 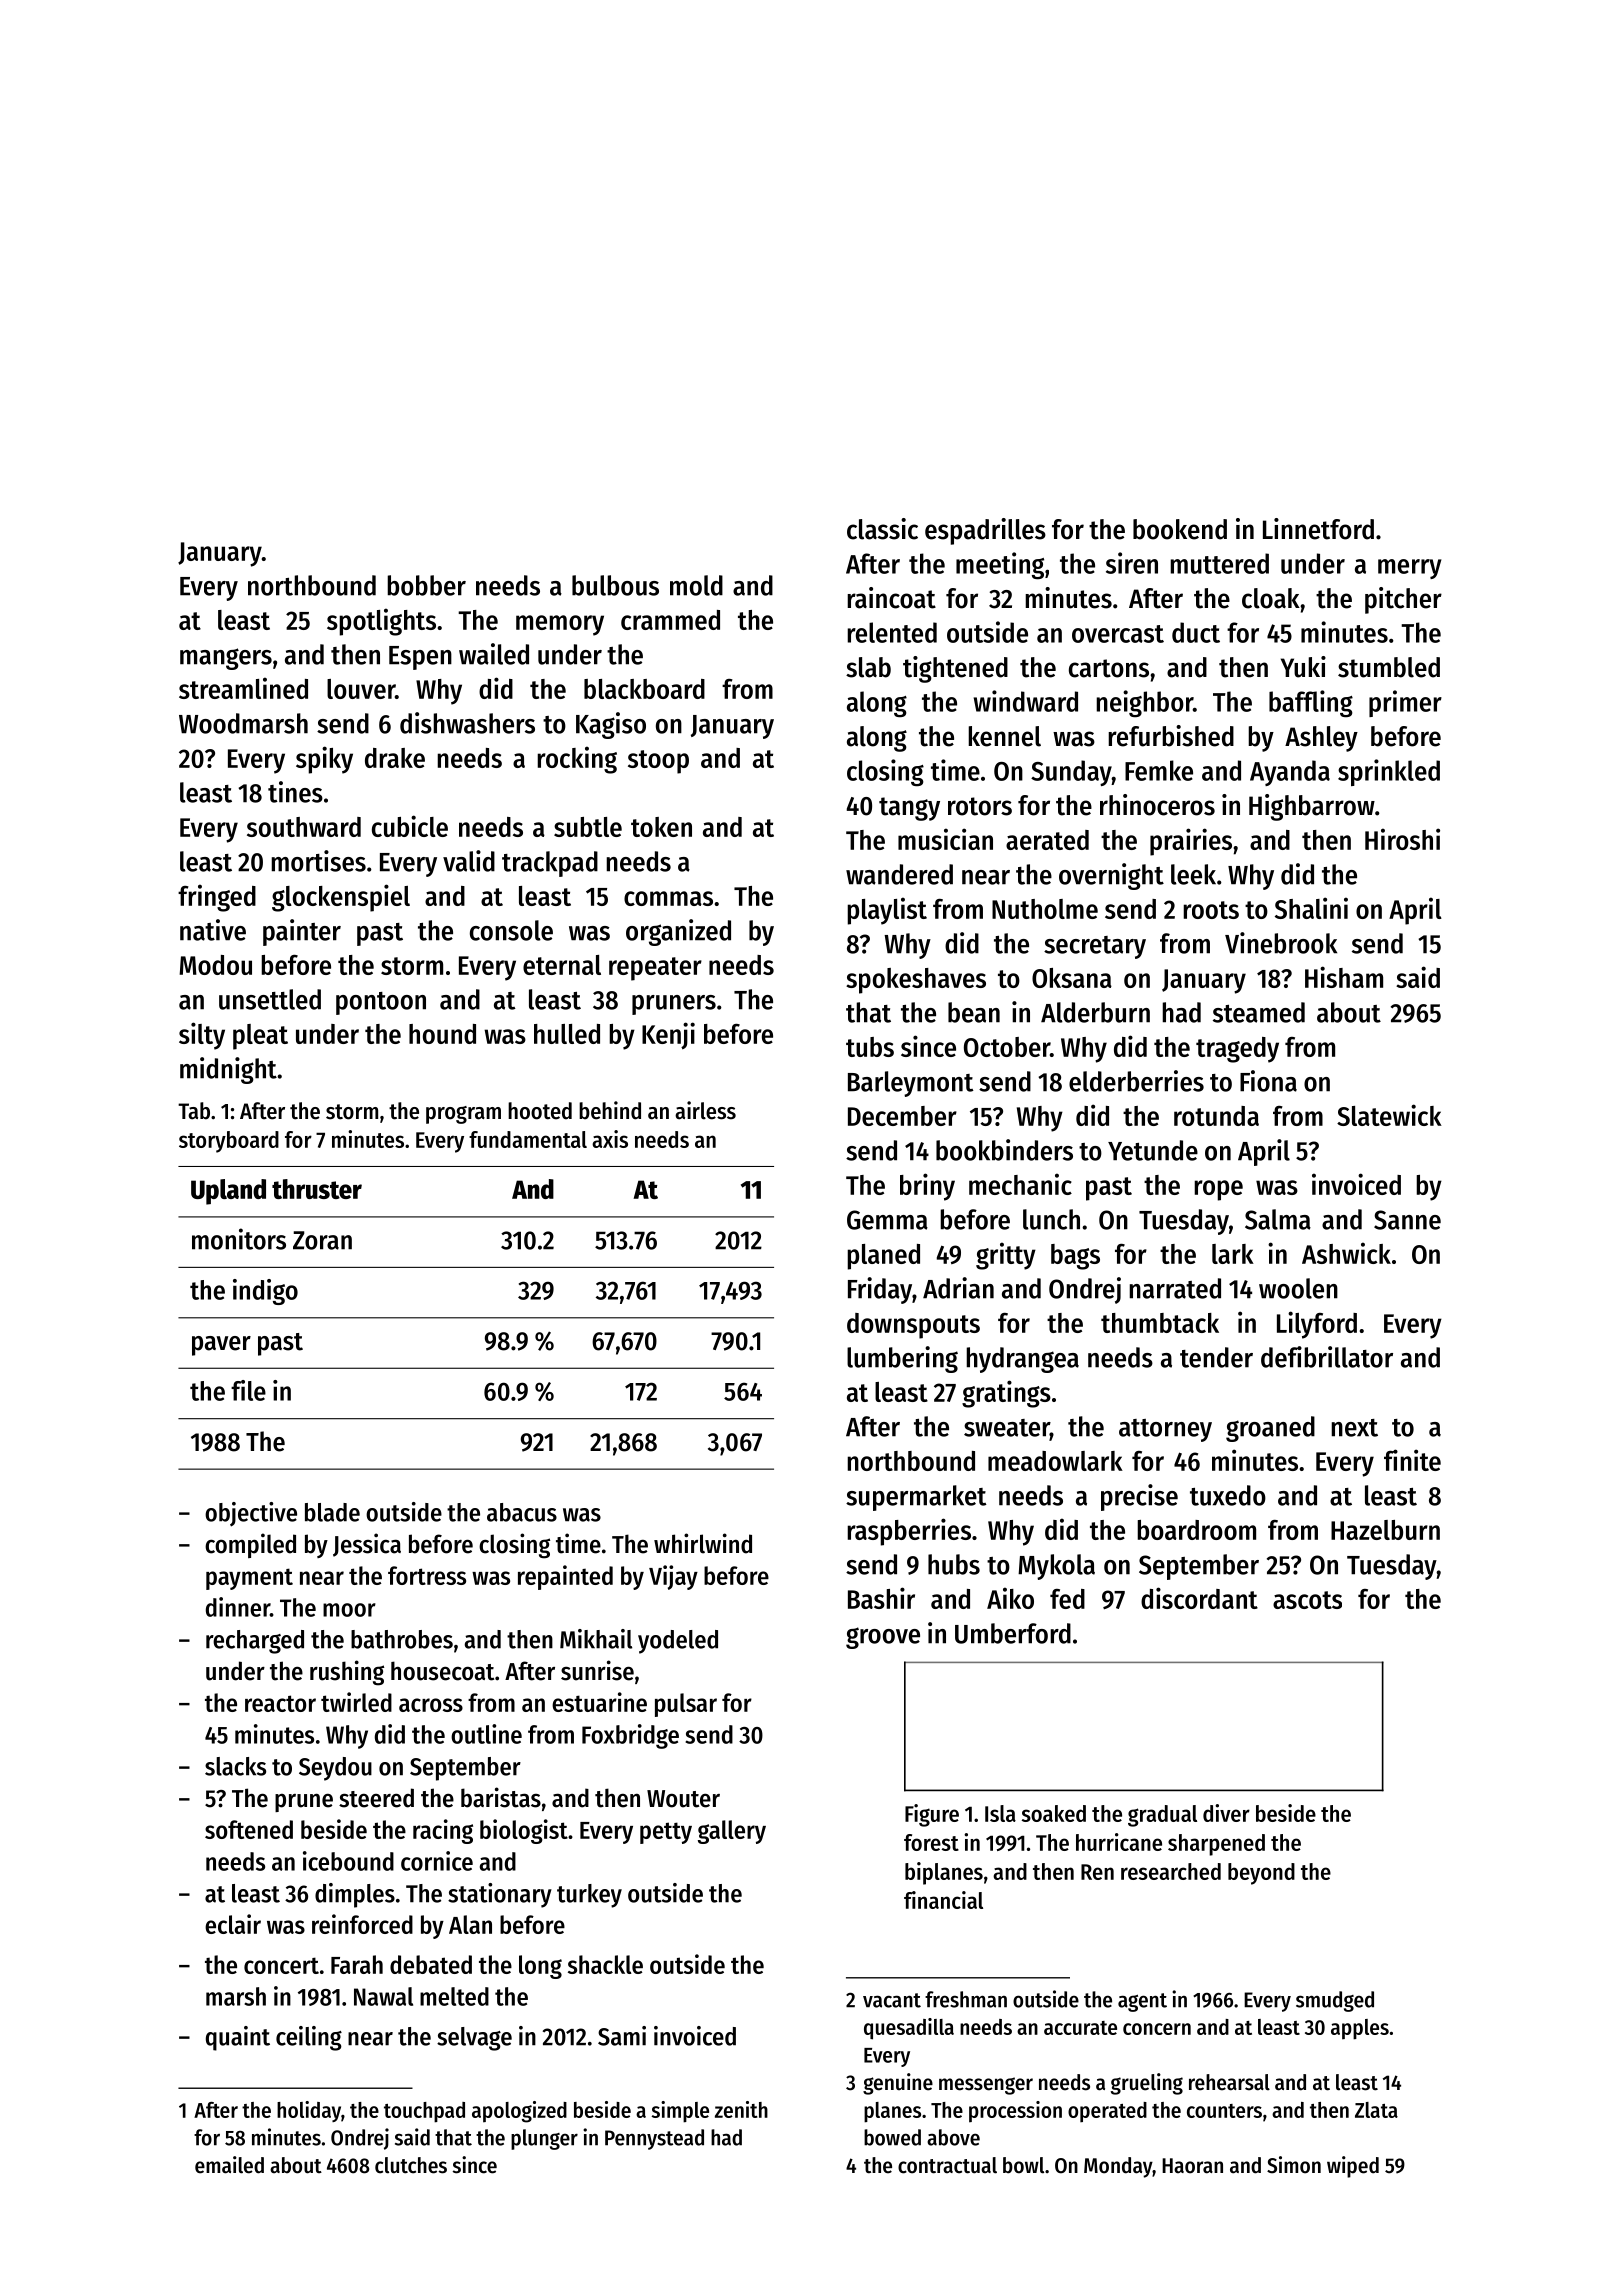 What do you see at coordinates (249, 1829) in the screenshot?
I see `softened` at bounding box center [249, 1829].
